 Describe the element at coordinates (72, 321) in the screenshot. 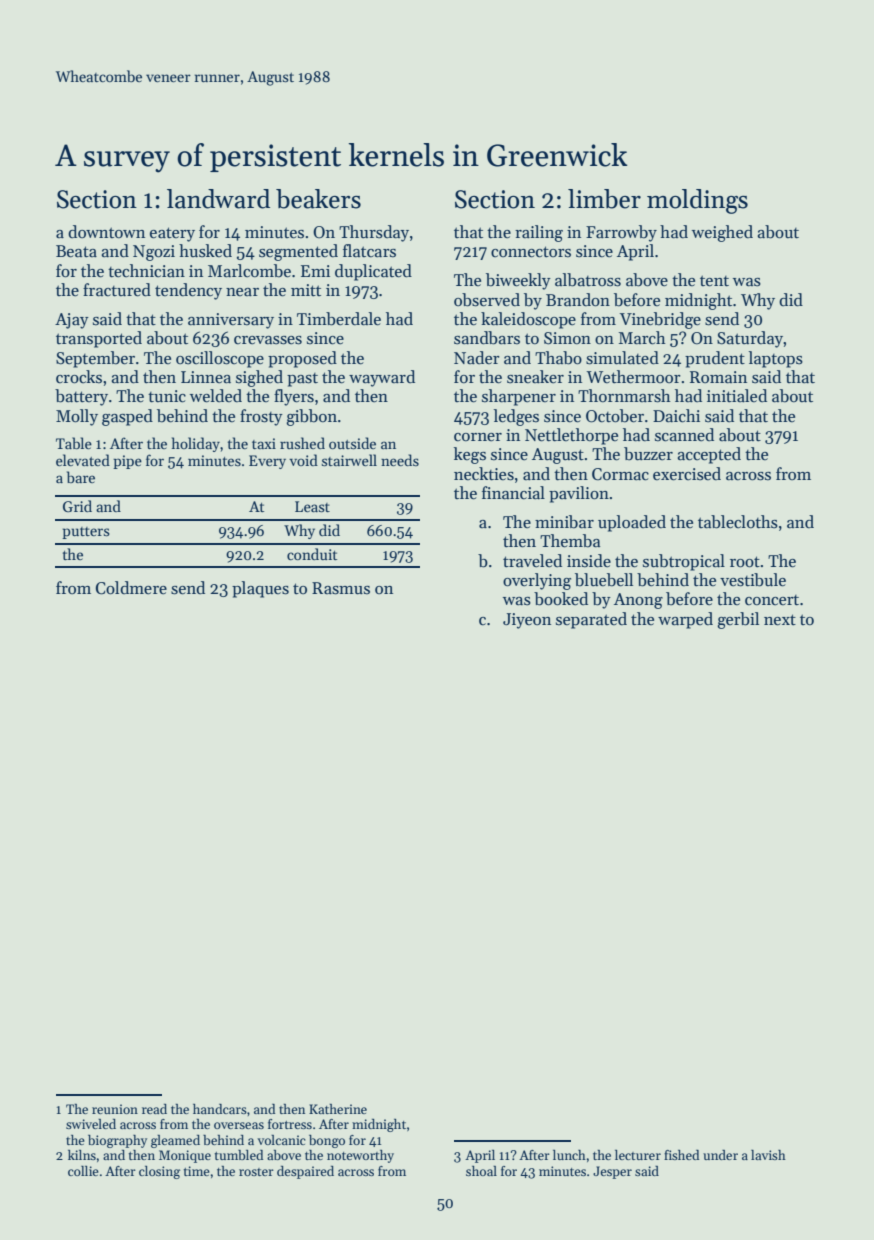

I see `Ajay` at that location.
